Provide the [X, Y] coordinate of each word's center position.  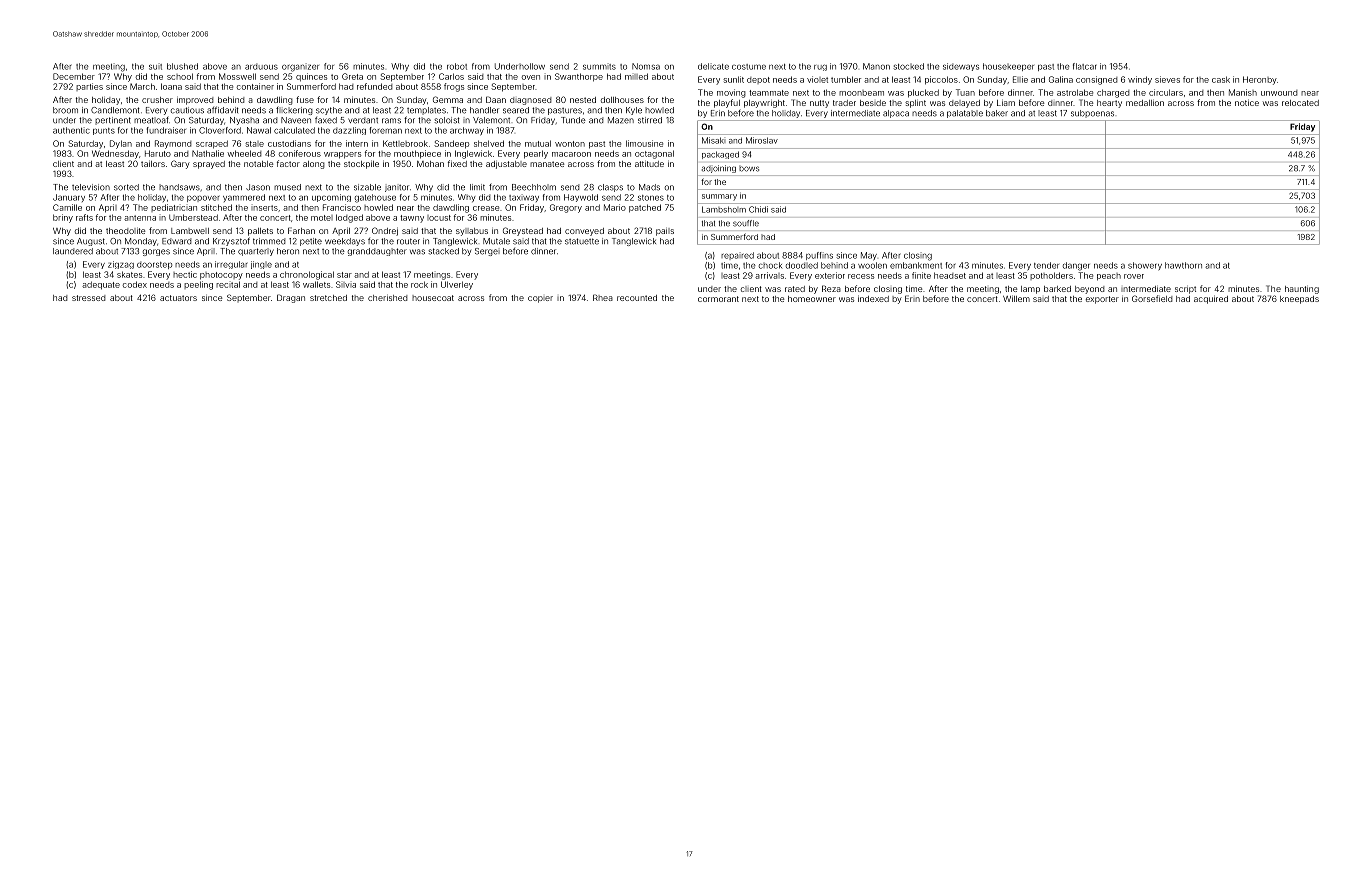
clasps [610, 188]
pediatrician [174, 208]
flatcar [1085, 66]
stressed [89, 298]
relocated [1300, 103]
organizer [300, 67]
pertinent [113, 121]
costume [749, 67]
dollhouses [622, 100]
